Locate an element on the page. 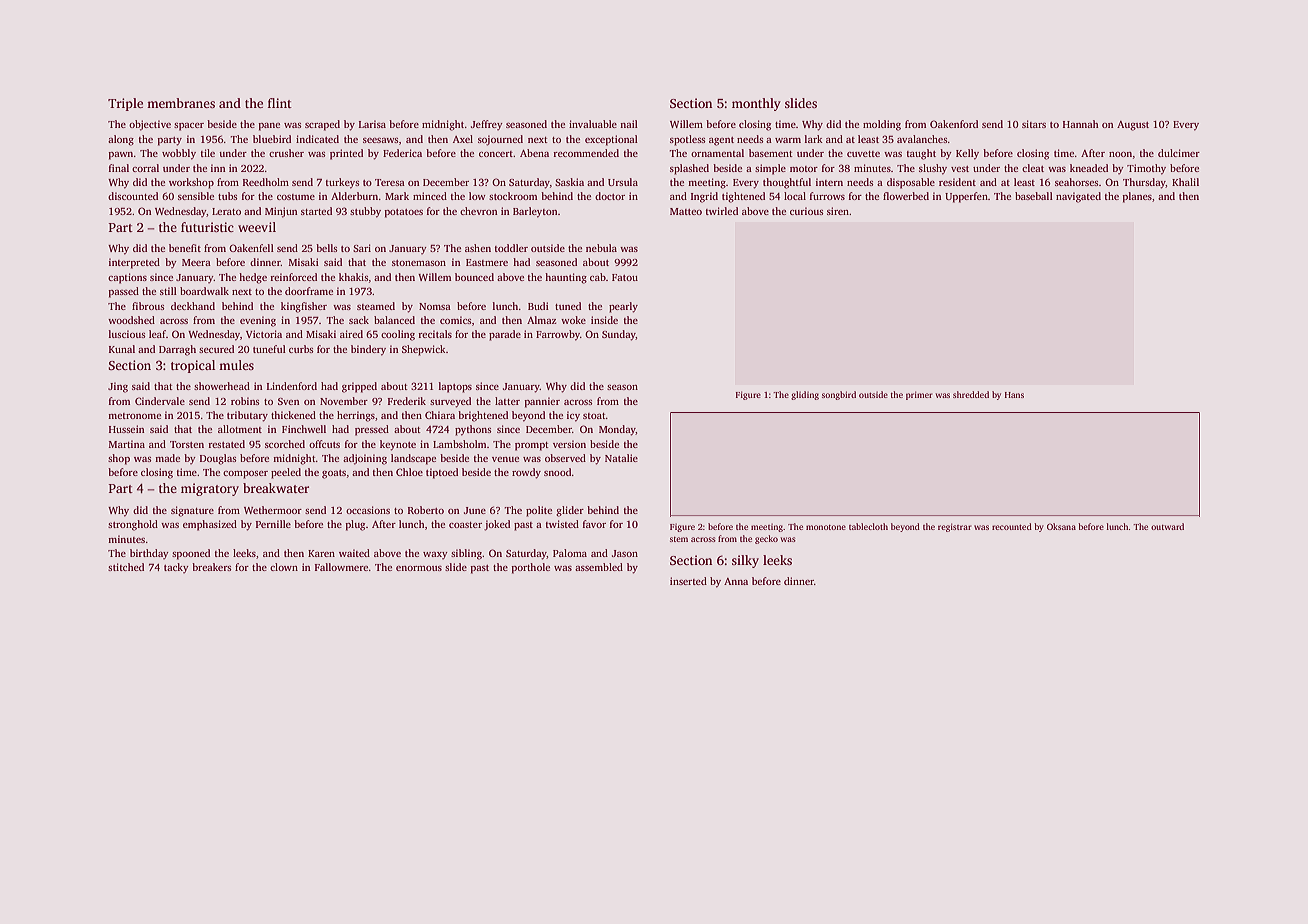 This image has height=924, width=1308. Lindenford is located at coordinates (292, 386).
